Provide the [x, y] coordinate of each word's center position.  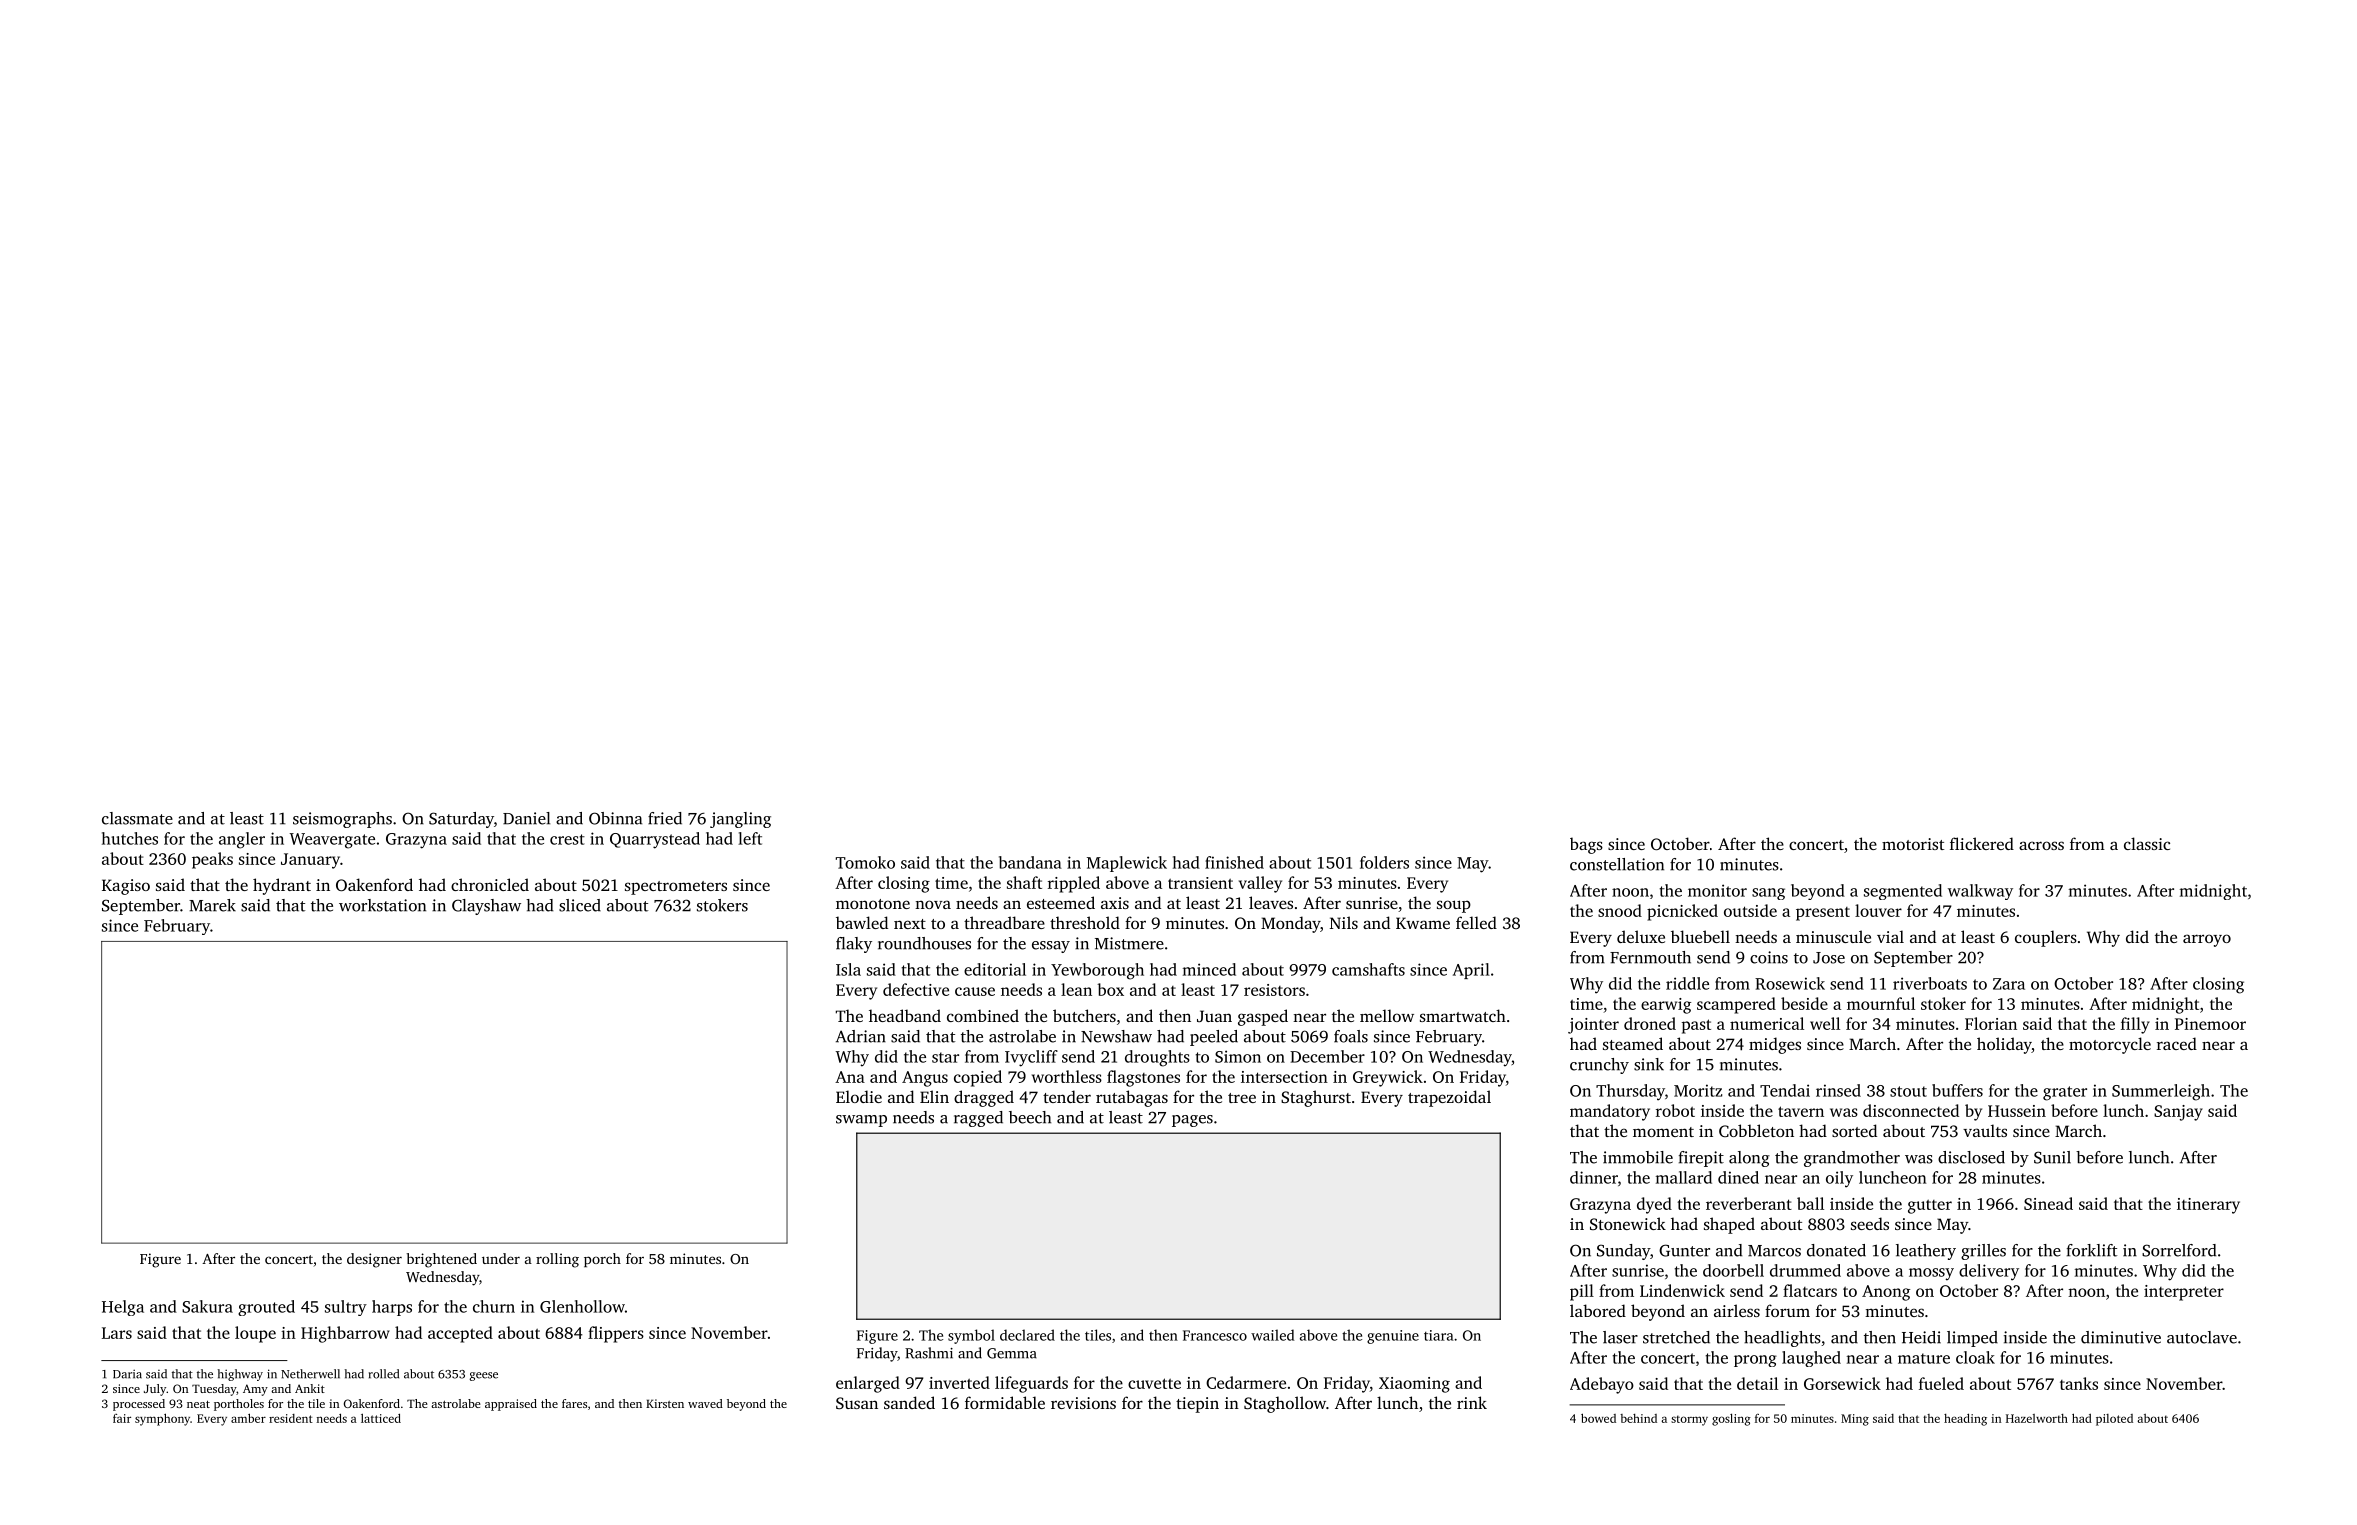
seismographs [342, 820]
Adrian [861, 1036]
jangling [740, 820]
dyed [1654, 1205]
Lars [117, 1333]
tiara [1439, 1335]
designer [374, 1260]
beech [1030, 1117]
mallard [1684, 1177]
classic [2147, 843]
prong [1755, 1361]
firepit [1701, 1159]
